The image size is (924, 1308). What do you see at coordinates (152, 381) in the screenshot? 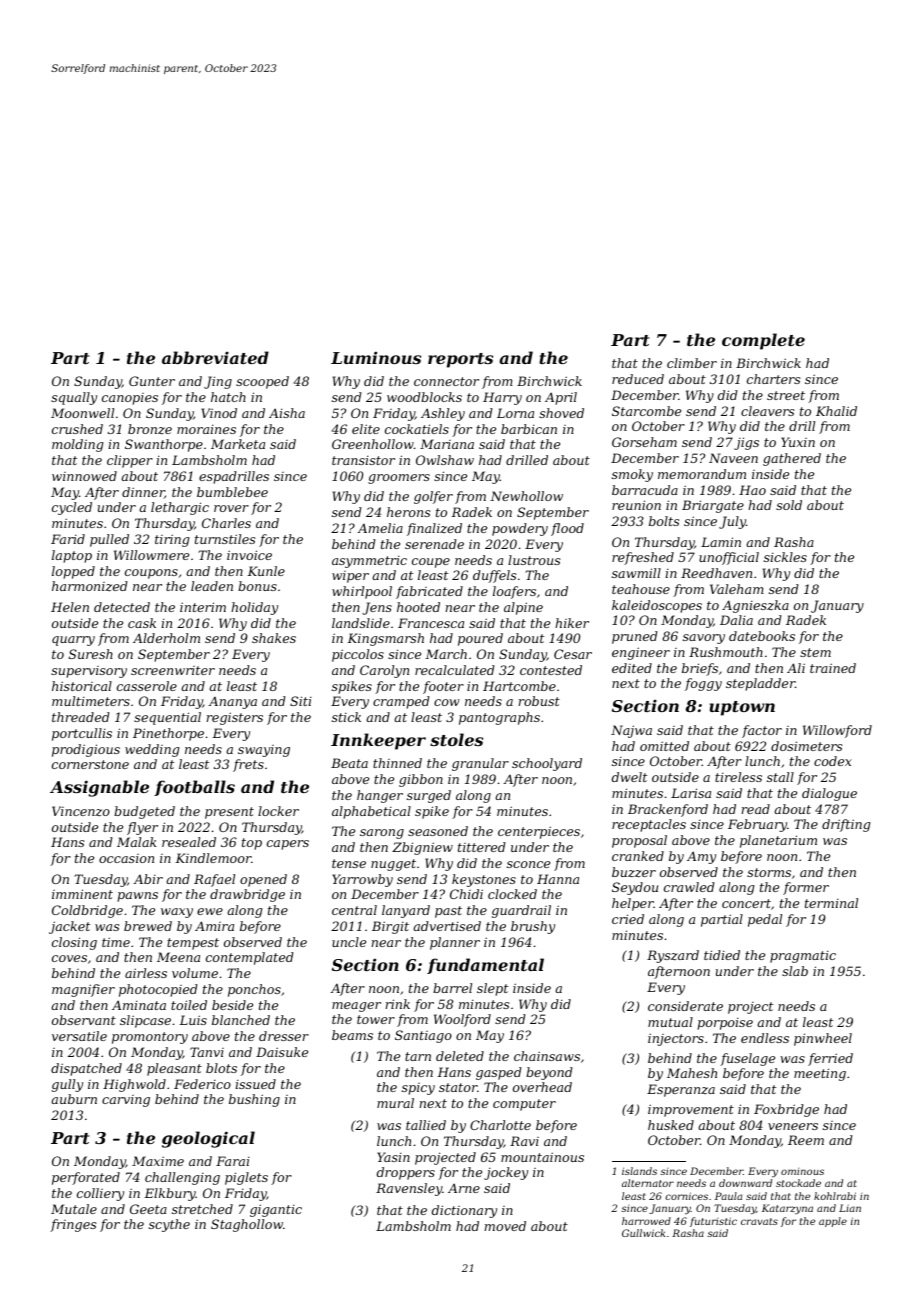
I see `Gunter` at bounding box center [152, 381].
